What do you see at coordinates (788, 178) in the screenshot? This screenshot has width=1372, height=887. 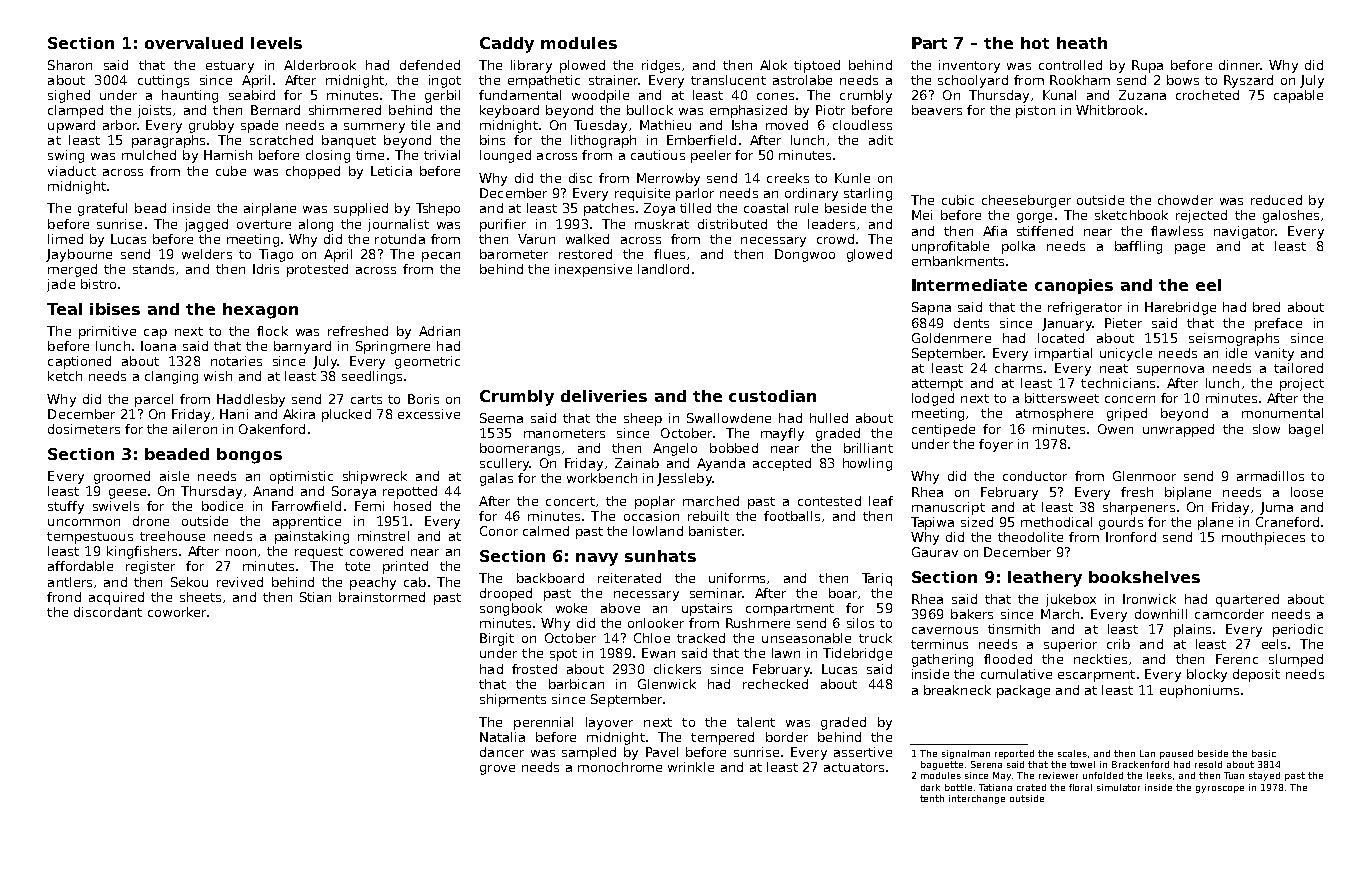 I see `creeks` at bounding box center [788, 178].
